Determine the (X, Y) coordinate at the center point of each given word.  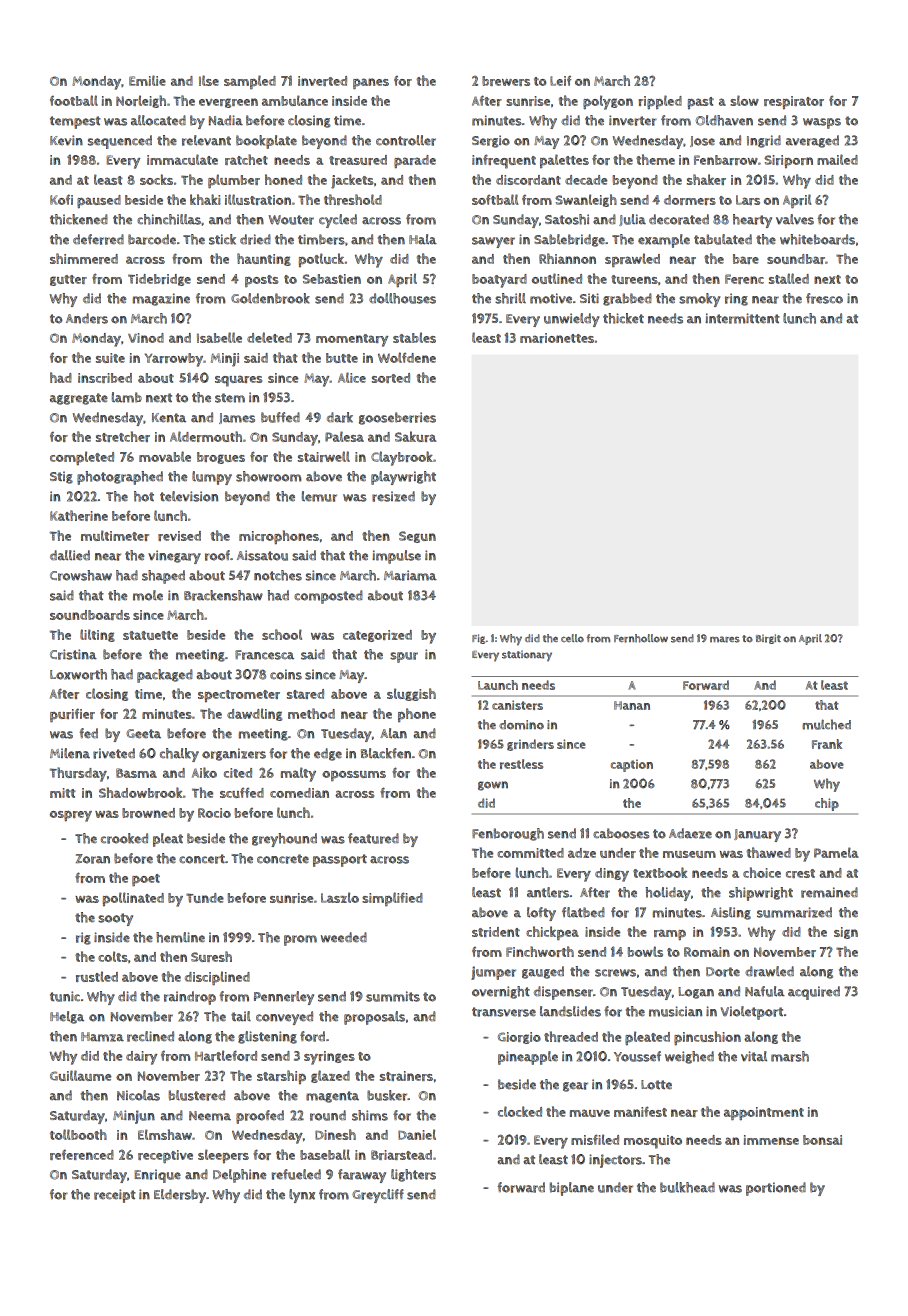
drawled (769, 971)
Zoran (93, 859)
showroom (268, 476)
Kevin (66, 140)
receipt (115, 1196)
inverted (322, 81)
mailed (837, 159)
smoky (699, 300)
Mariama (410, 575)
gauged (543, 972)
